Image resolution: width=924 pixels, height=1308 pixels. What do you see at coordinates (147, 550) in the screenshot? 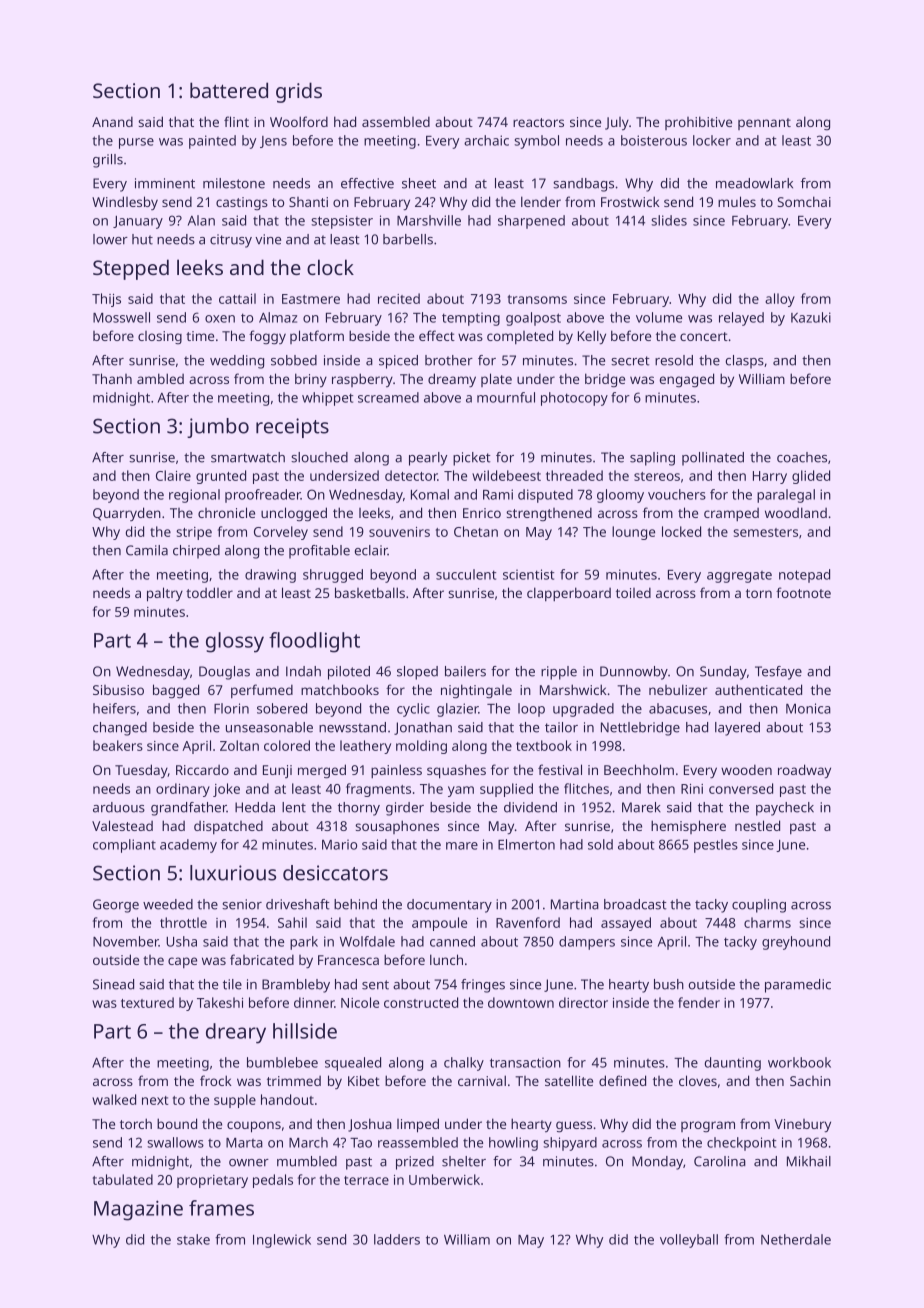
I see `Camila` at bounding box center [147, 550].
